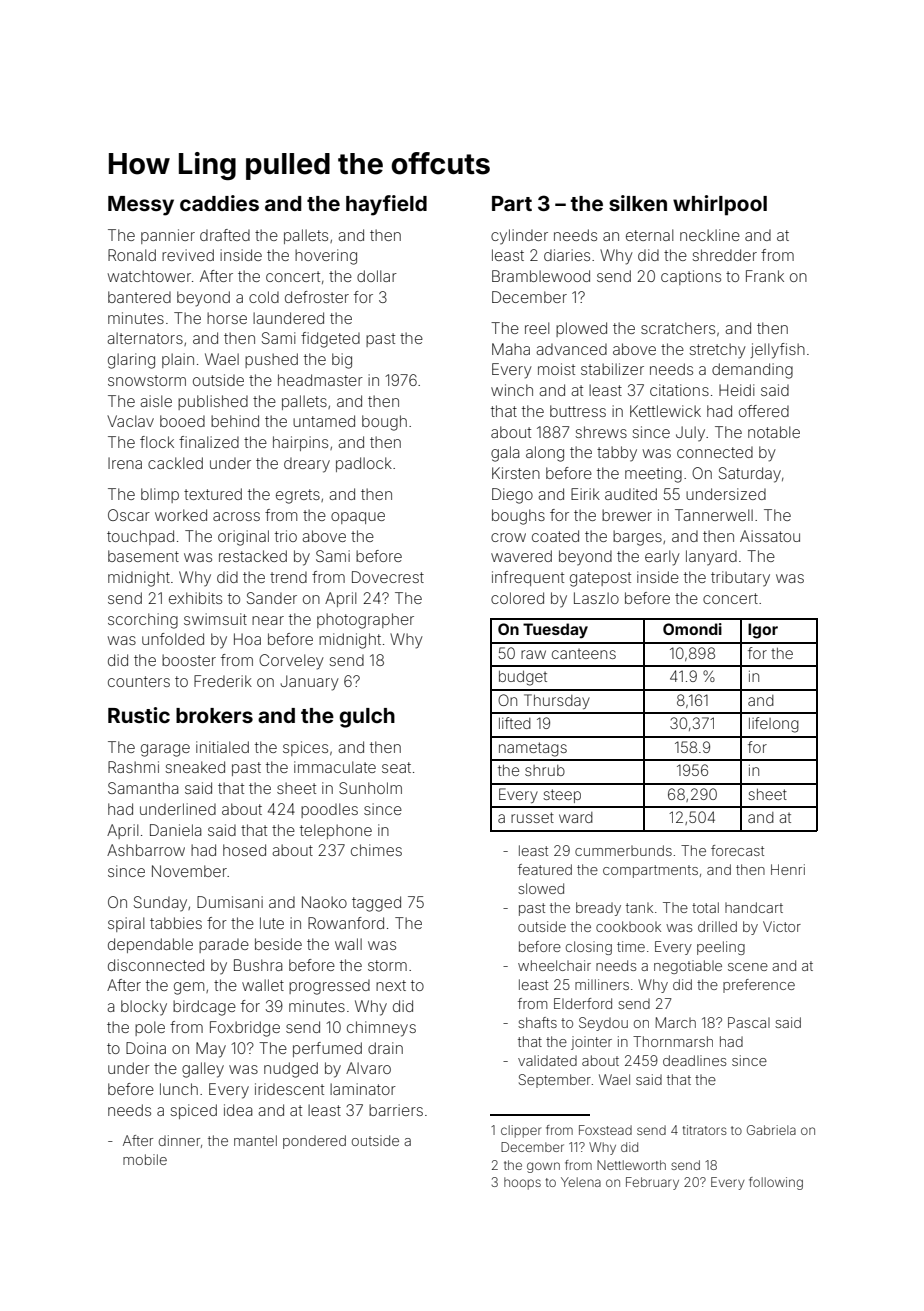 This image has width=924, height=1311. I want to click on Rashmi, so click(133, 767).
